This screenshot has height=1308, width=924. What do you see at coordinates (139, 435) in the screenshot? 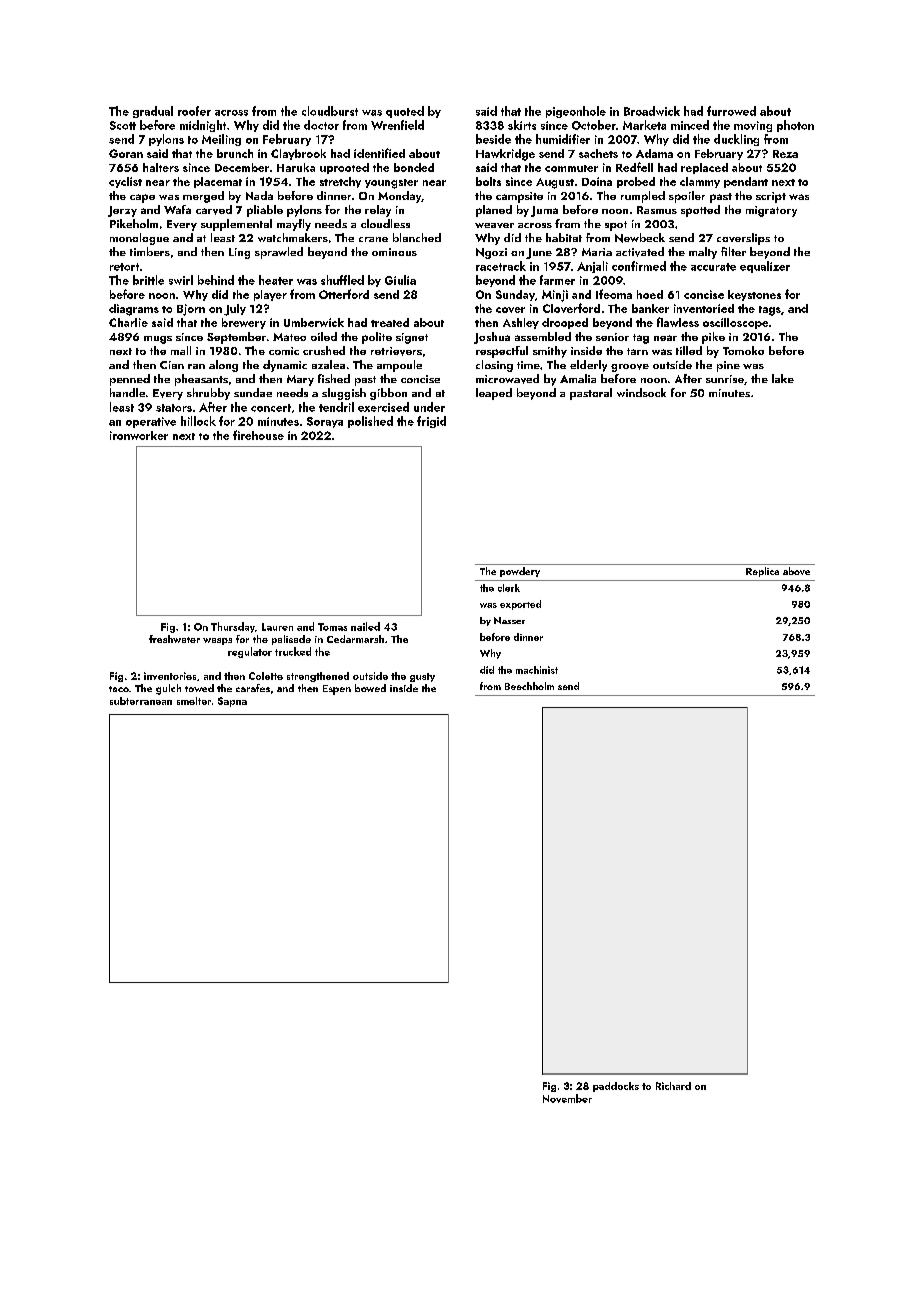
I see `ironworker` at bounding box center [139, 435].
